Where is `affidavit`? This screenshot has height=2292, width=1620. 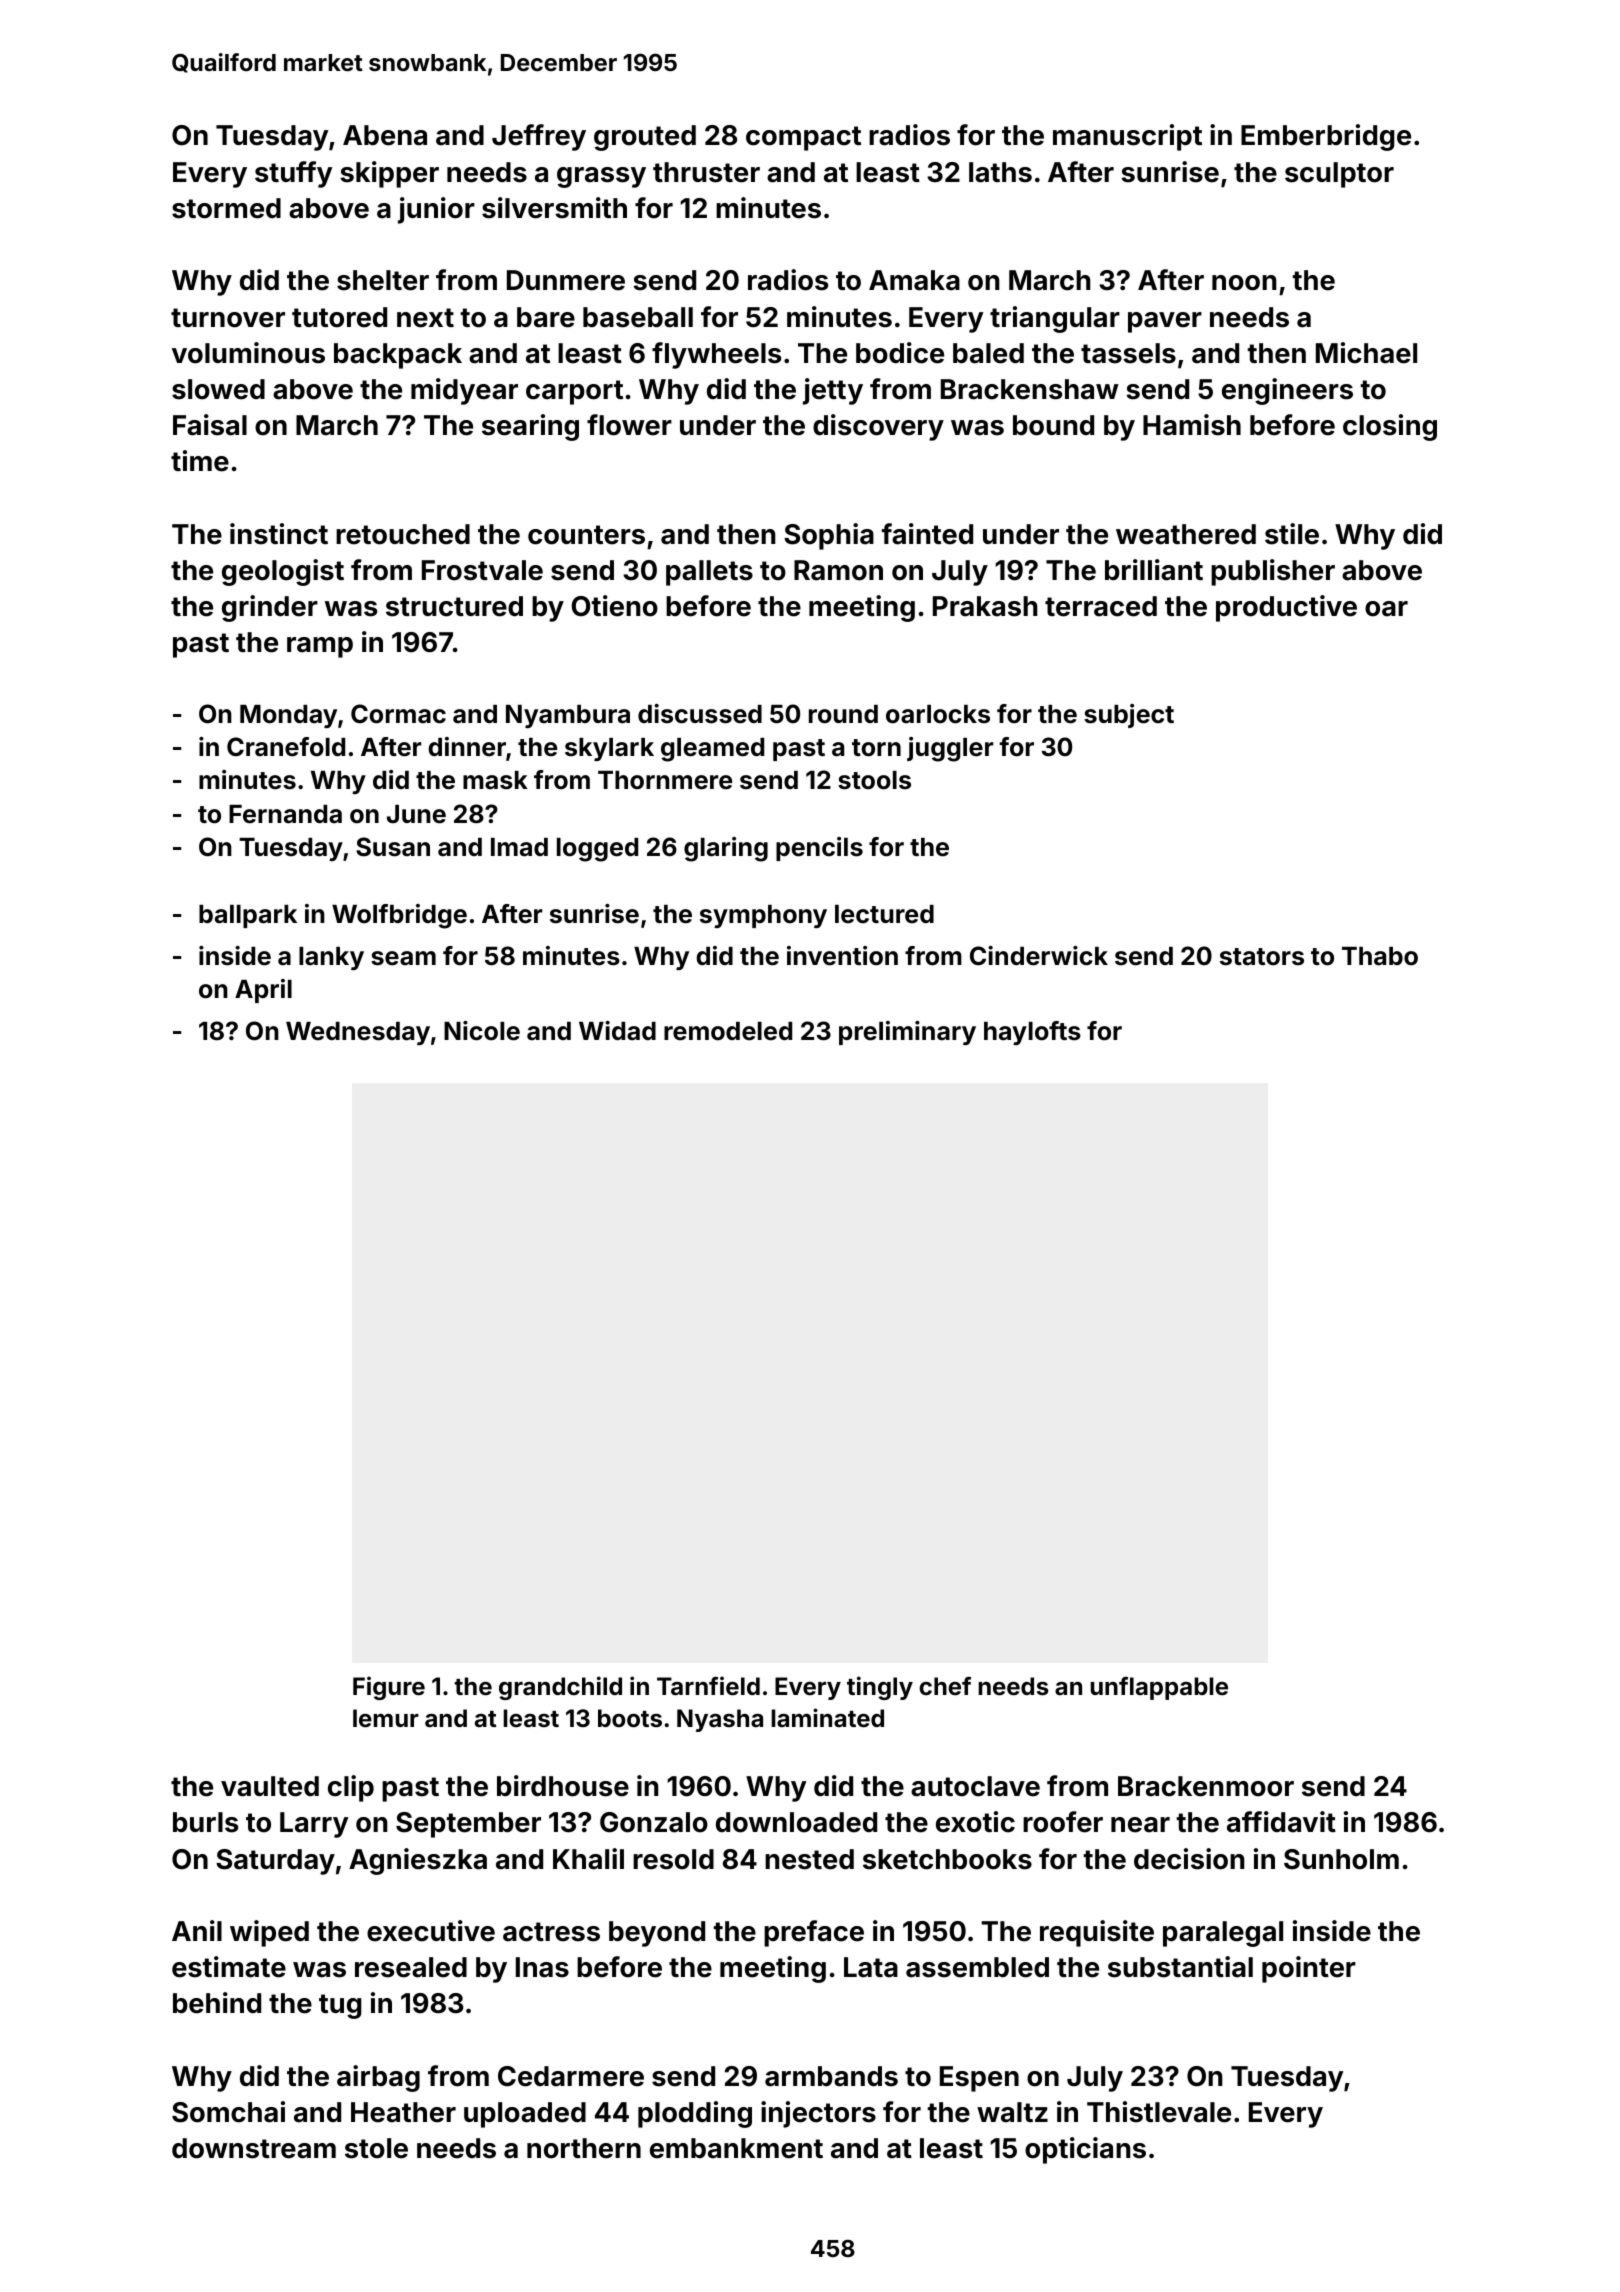
affidavit is located at coordinates (1281, 1822).
